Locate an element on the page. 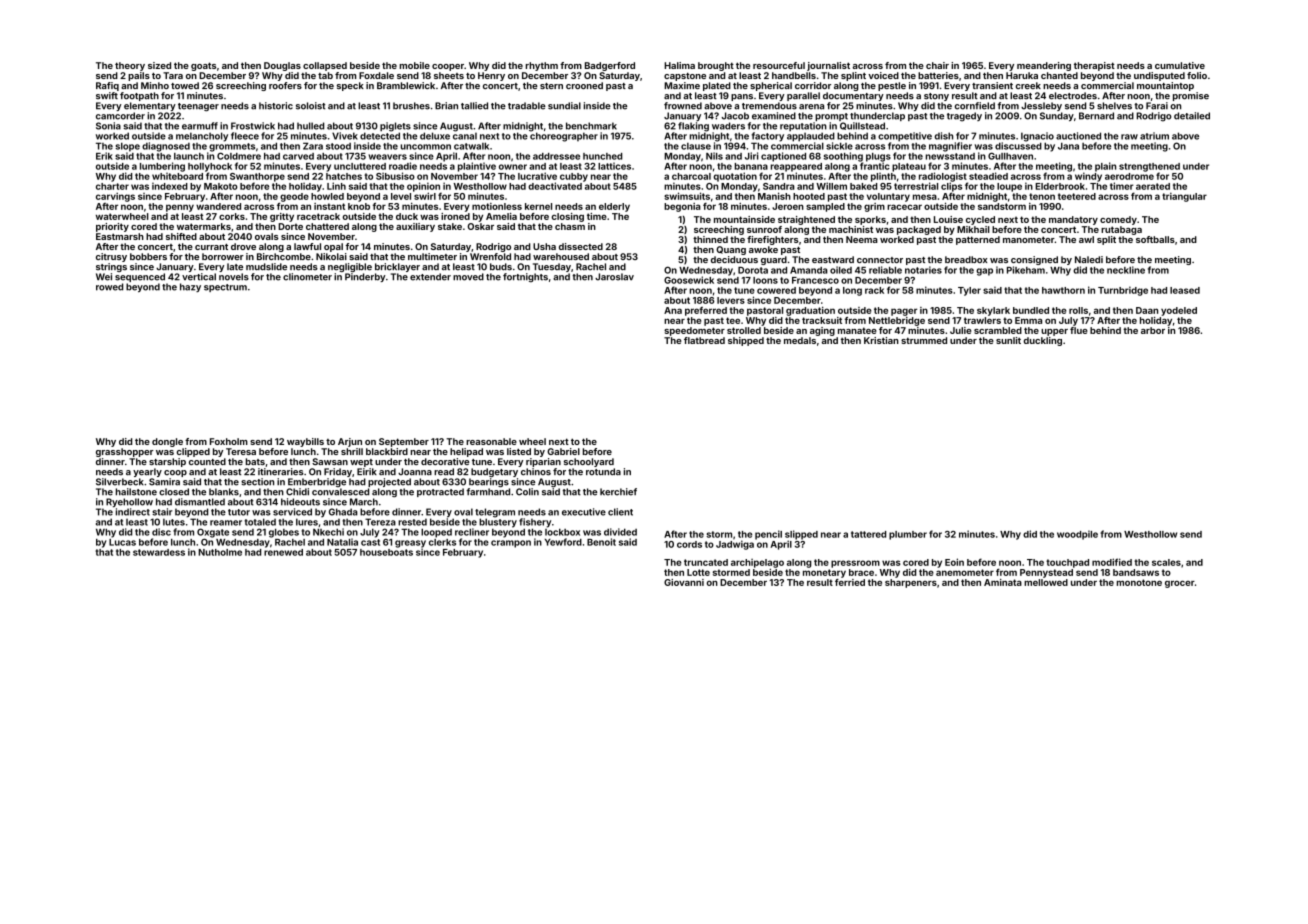 The image size is (1308, 924). moved is located at coordinates (468, 277).
